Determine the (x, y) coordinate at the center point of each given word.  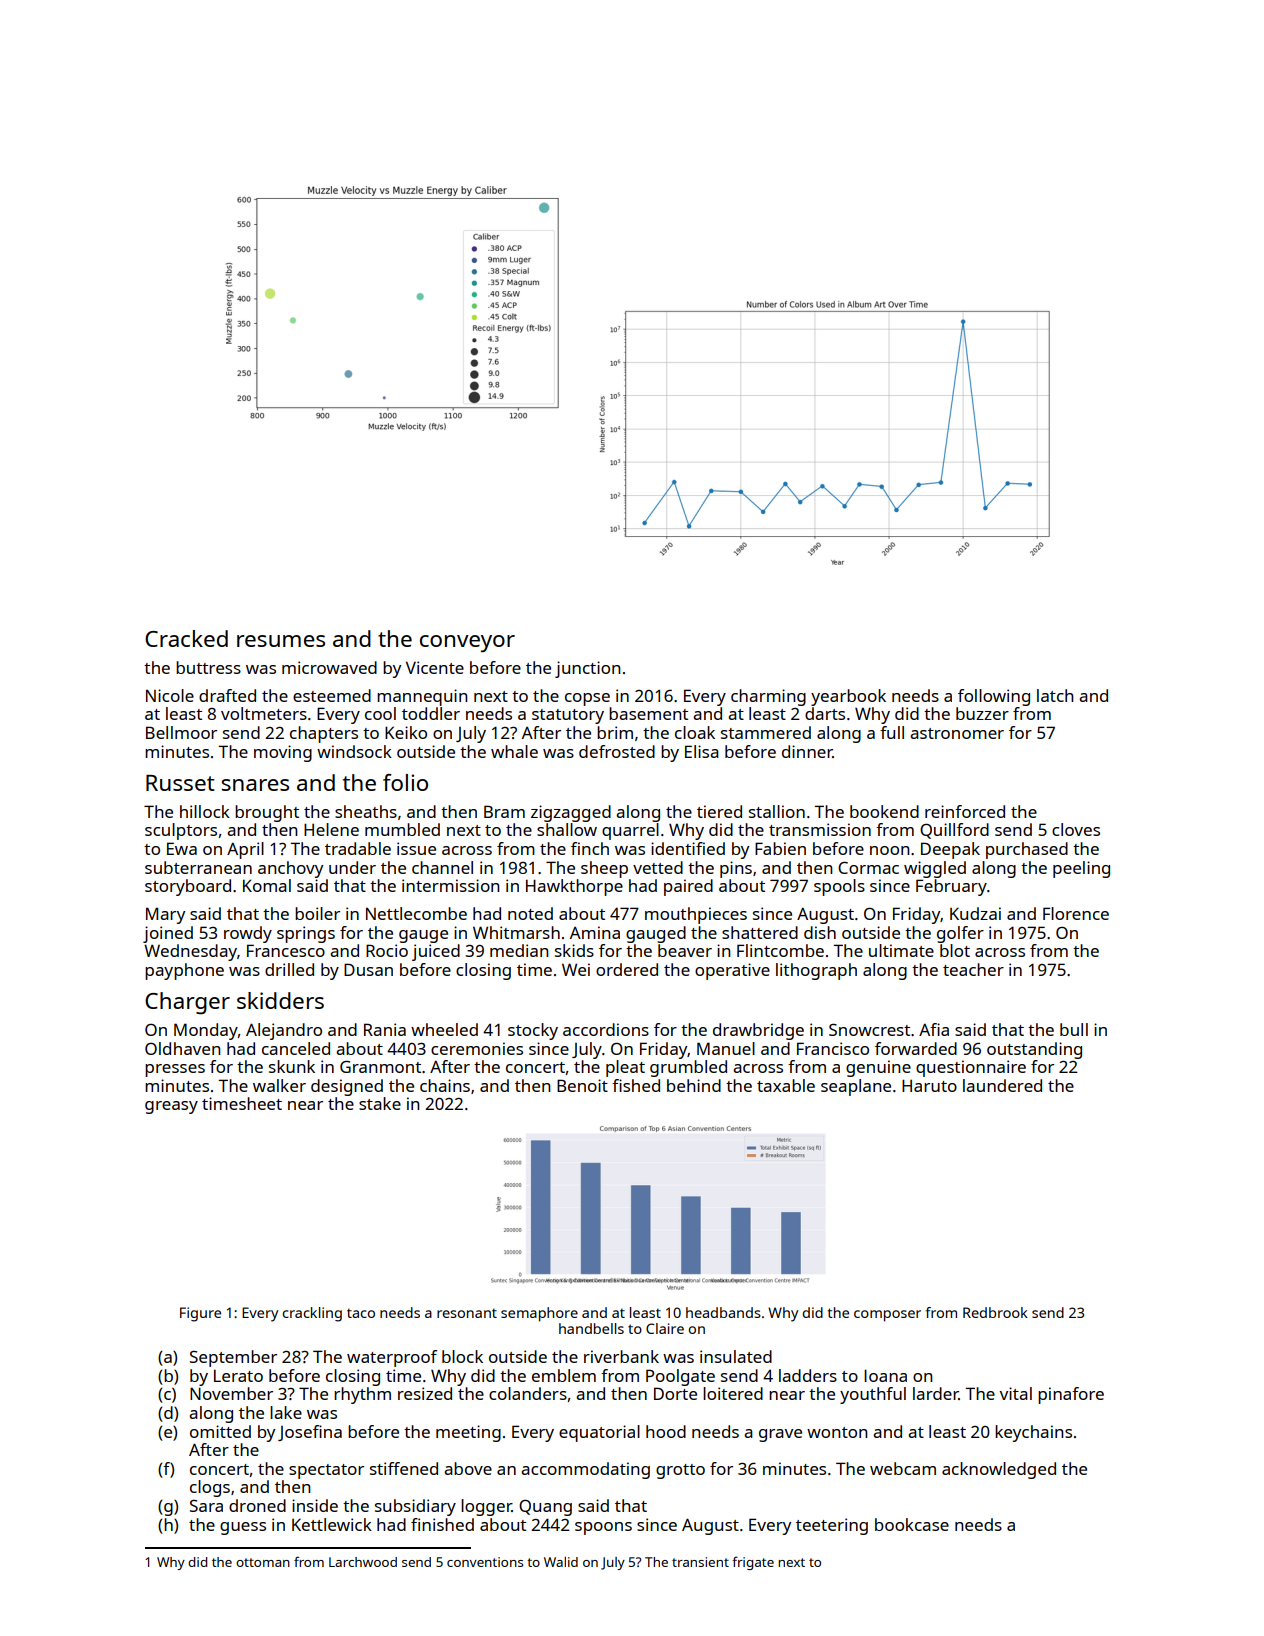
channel (442, 867)
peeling (1081, 869)
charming (768, 697)
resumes (281, 641)
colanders (528, 1393)
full (892, 732)
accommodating (585, 1470)
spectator (326, 1471)
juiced (436, 952)
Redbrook (995, 1312)
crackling (312, 1314)
